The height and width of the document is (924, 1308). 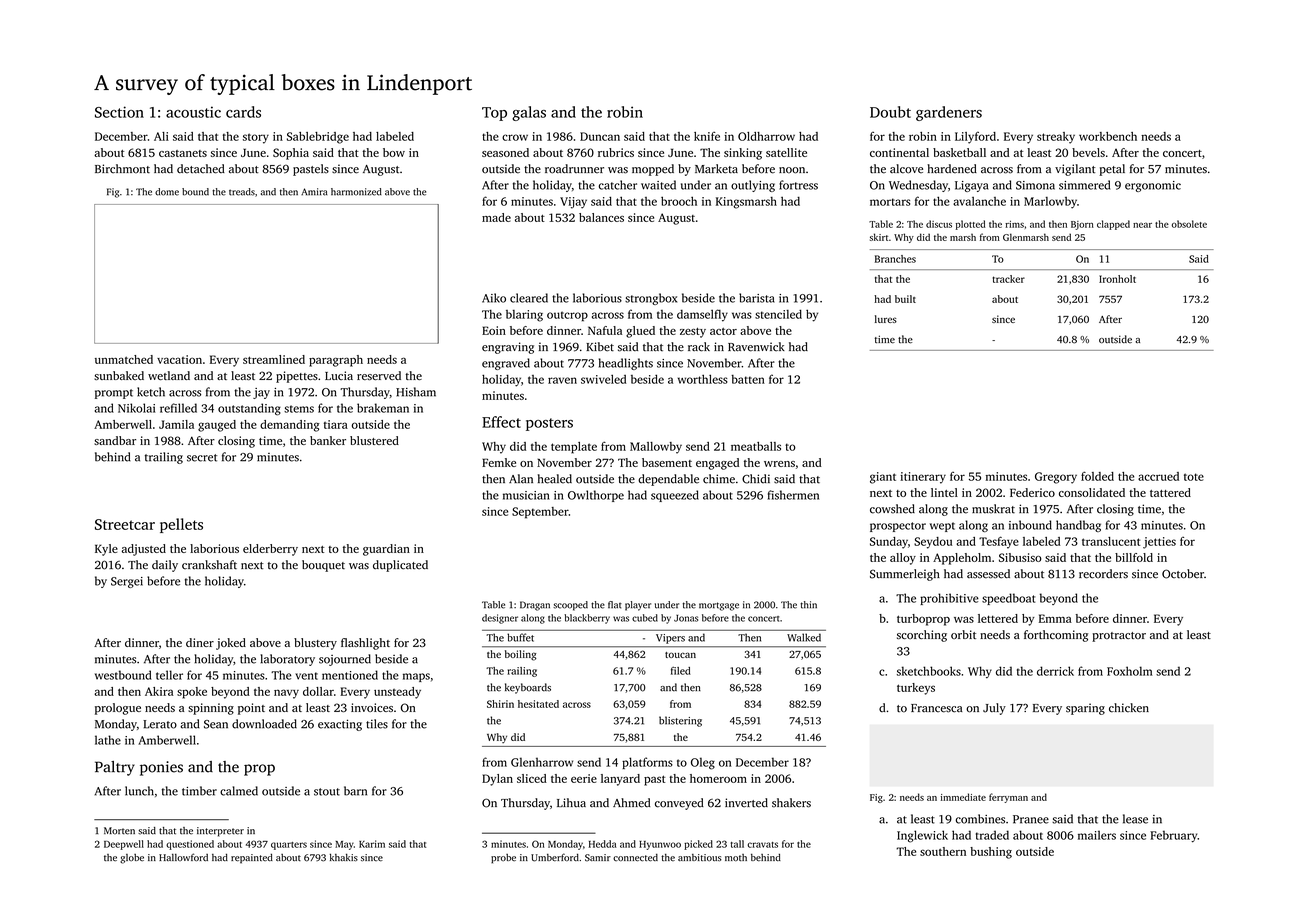 I want to click on treads, so click(x=242, y=192).
